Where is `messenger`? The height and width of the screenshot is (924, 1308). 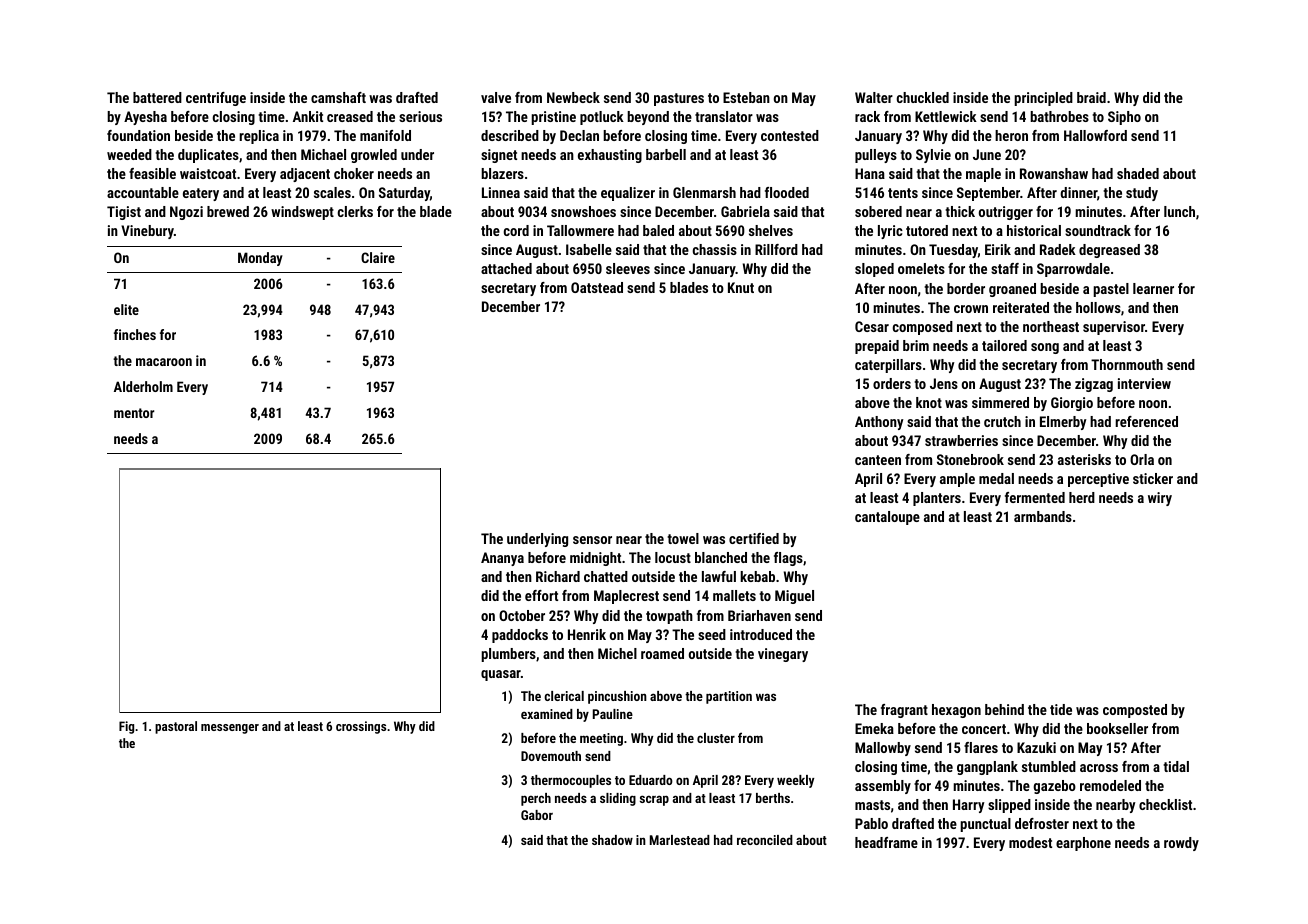 messenger is located at coordinates (230, 729).
